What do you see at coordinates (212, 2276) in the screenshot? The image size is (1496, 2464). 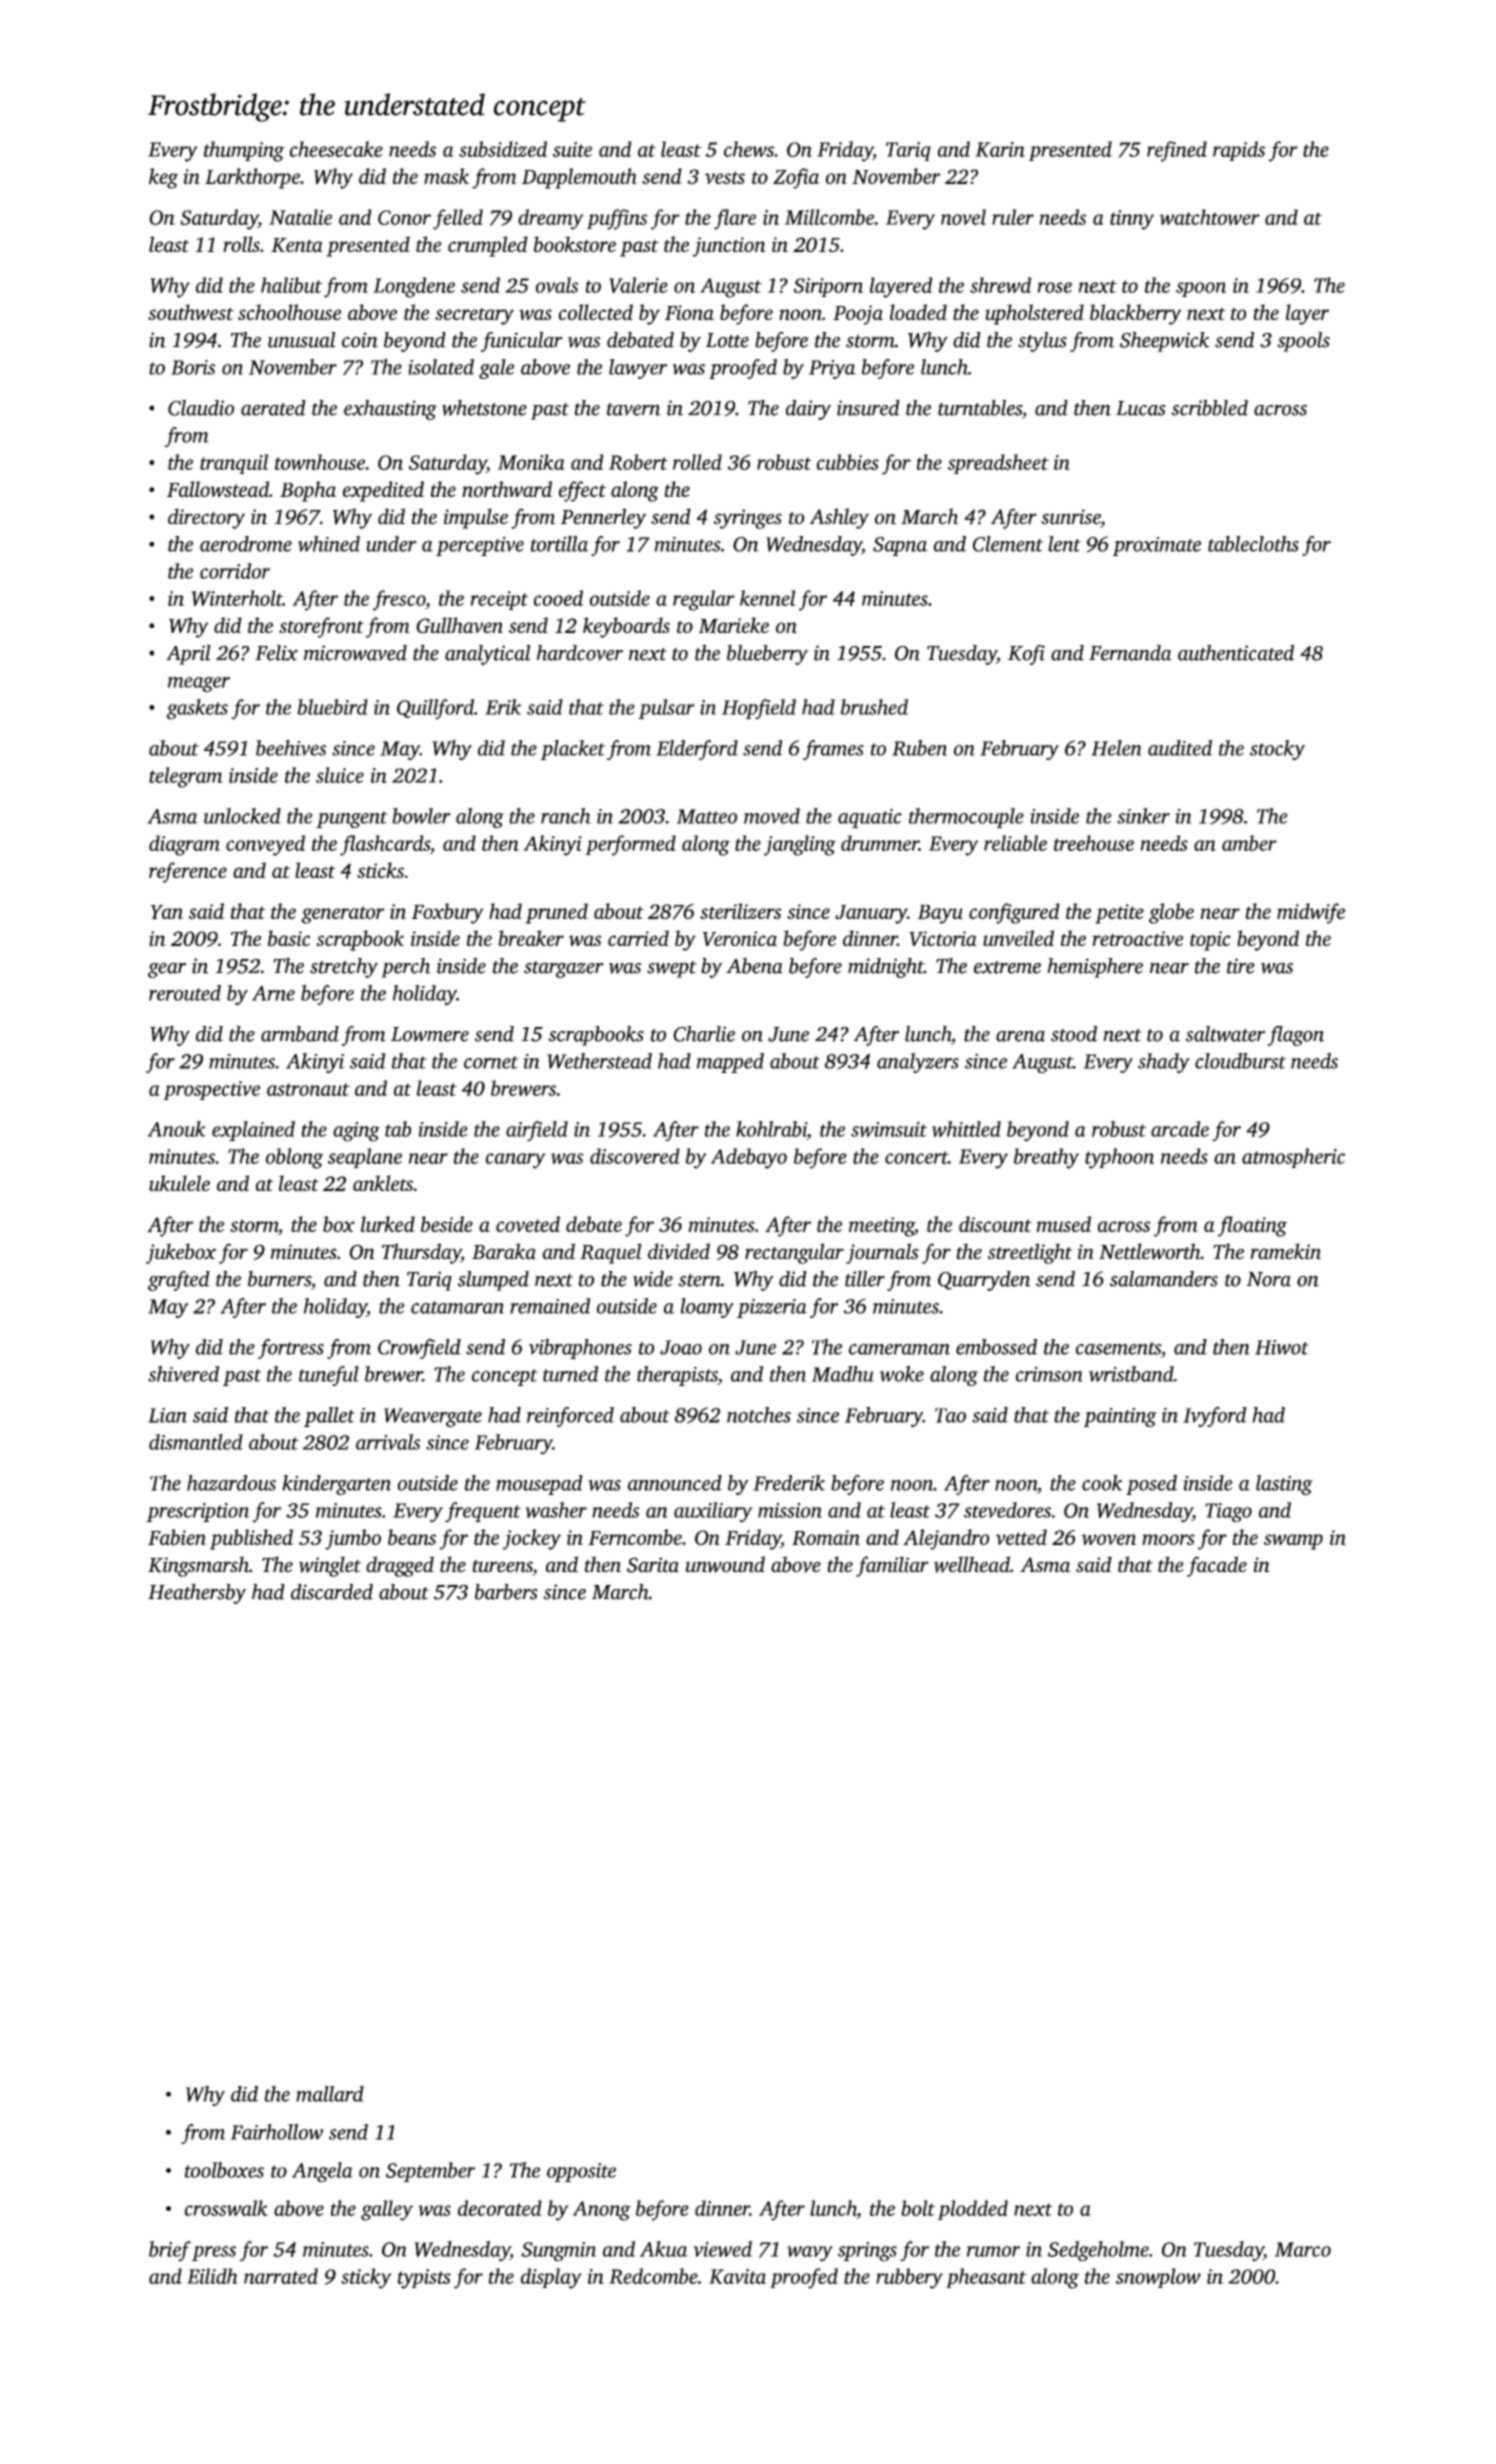 I see `Eilidh` at bounding box center [212, 2276].
